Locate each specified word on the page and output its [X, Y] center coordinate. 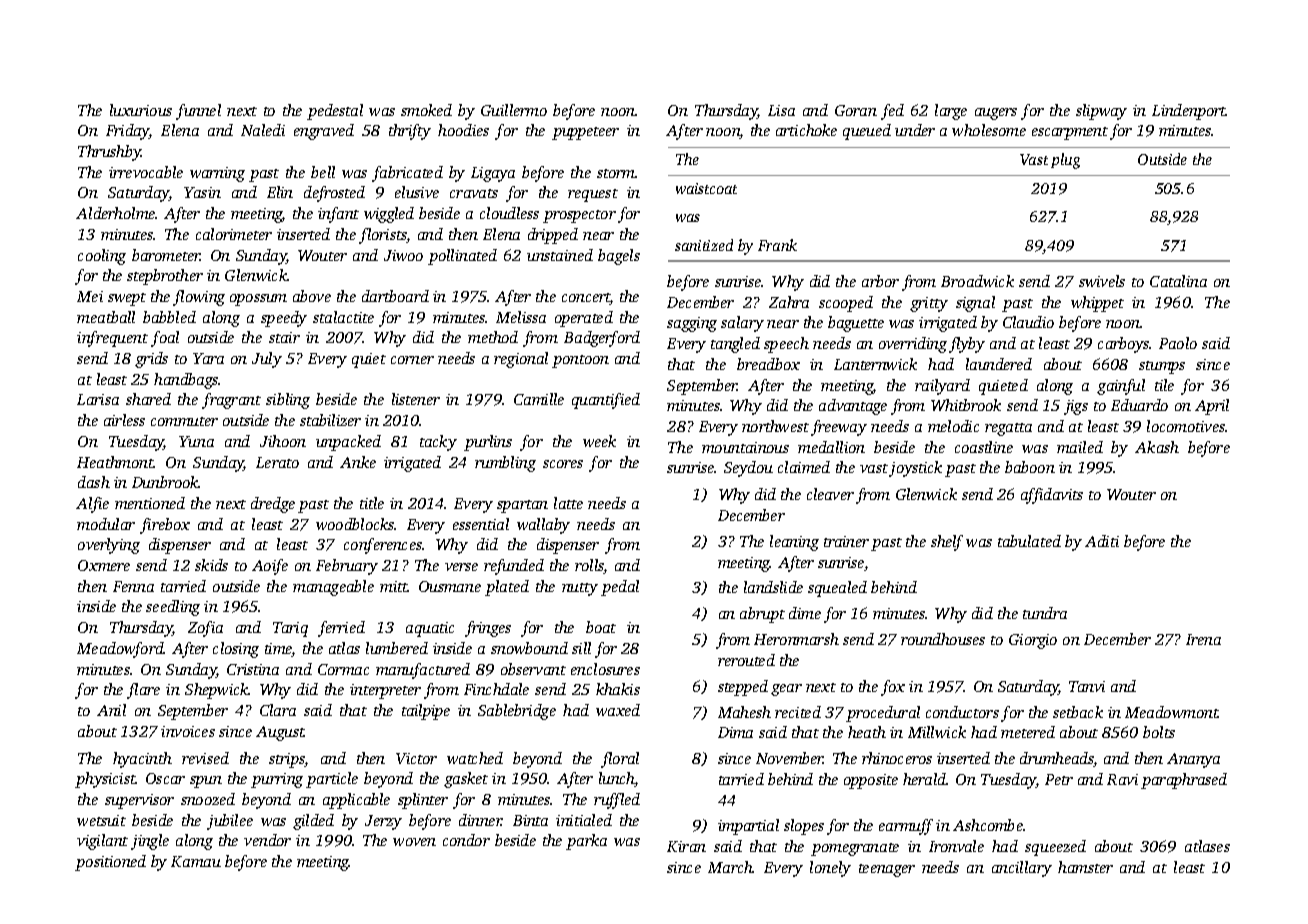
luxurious [141, 110]
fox [893, 688]
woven [414, 842]
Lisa [781, 110]
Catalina [1178, 281]
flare [143, 691]
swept [127, 299]
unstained [560, 255]
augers [996, 114]
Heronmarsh [796, 639]
